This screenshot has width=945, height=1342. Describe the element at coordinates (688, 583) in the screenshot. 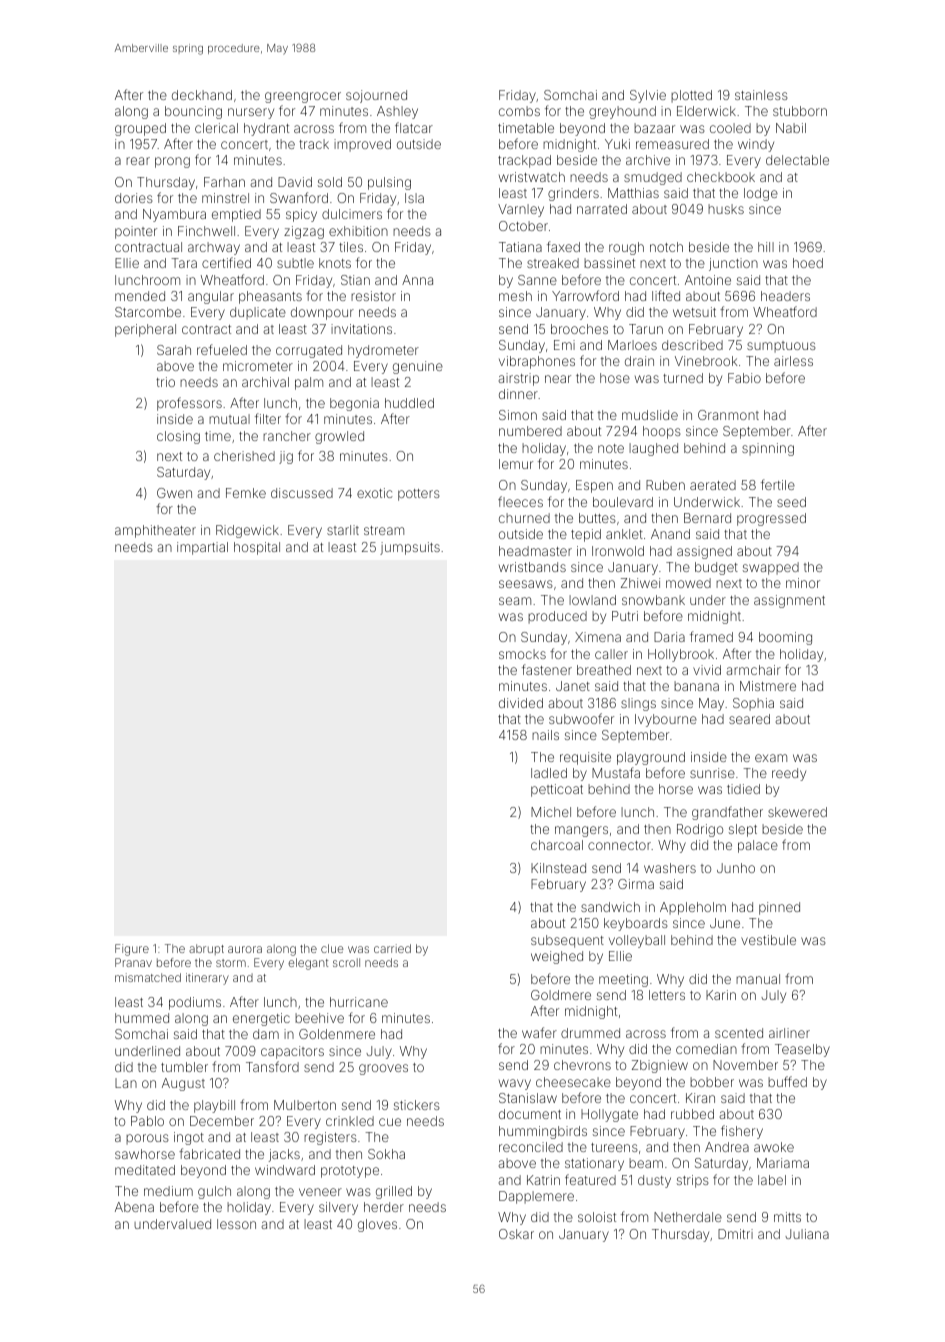

I see `mowed` at that location.
